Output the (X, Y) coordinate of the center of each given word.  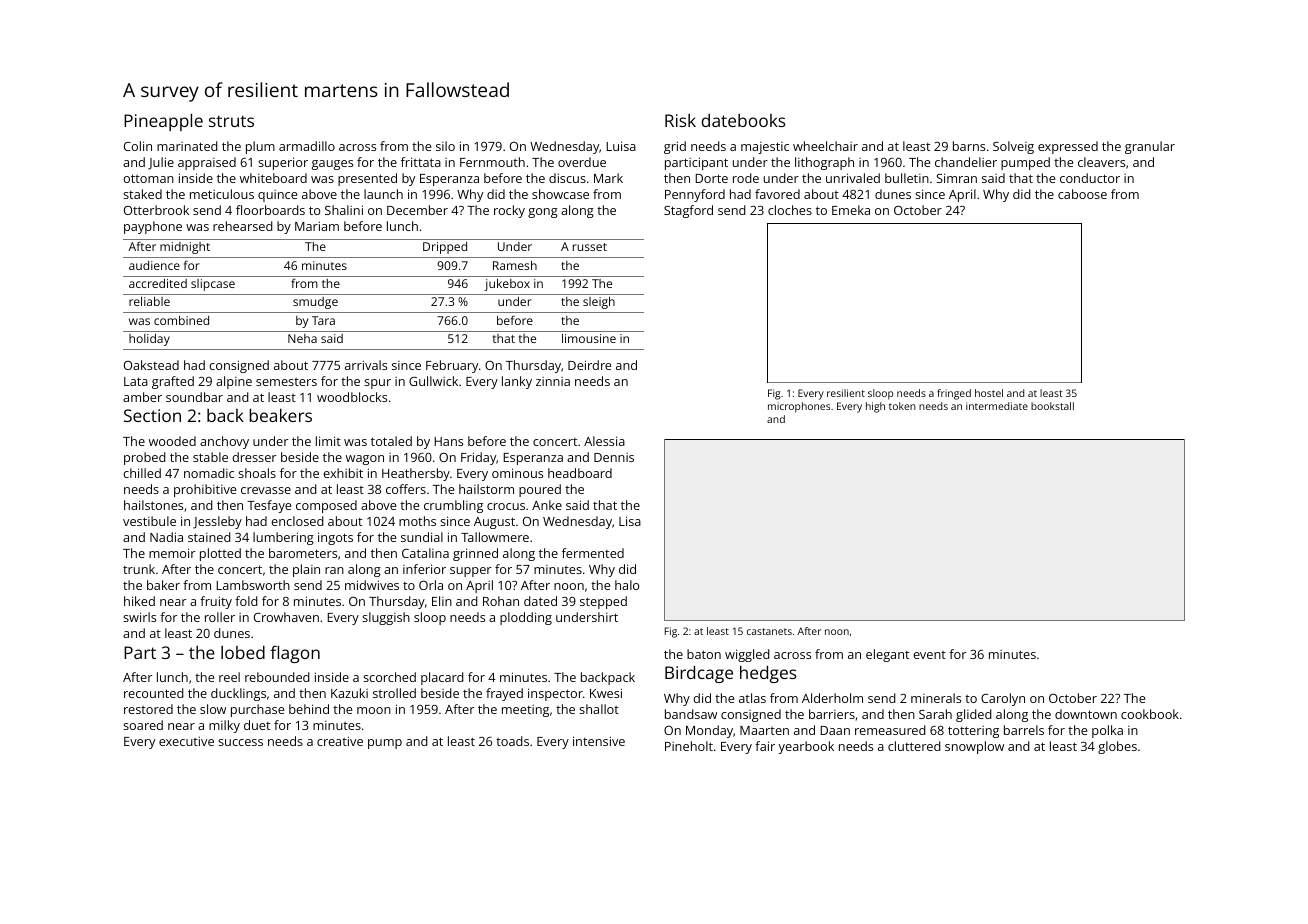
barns (969, 146)
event (929, 655)
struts (231, 121)
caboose (1082, 194)
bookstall (1052, 406)
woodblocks (352, 397)
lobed (243, 652)
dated (540, 601)
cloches (790, 210)
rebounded (277, 677)
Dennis (614, 457)
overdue (582, 162)
